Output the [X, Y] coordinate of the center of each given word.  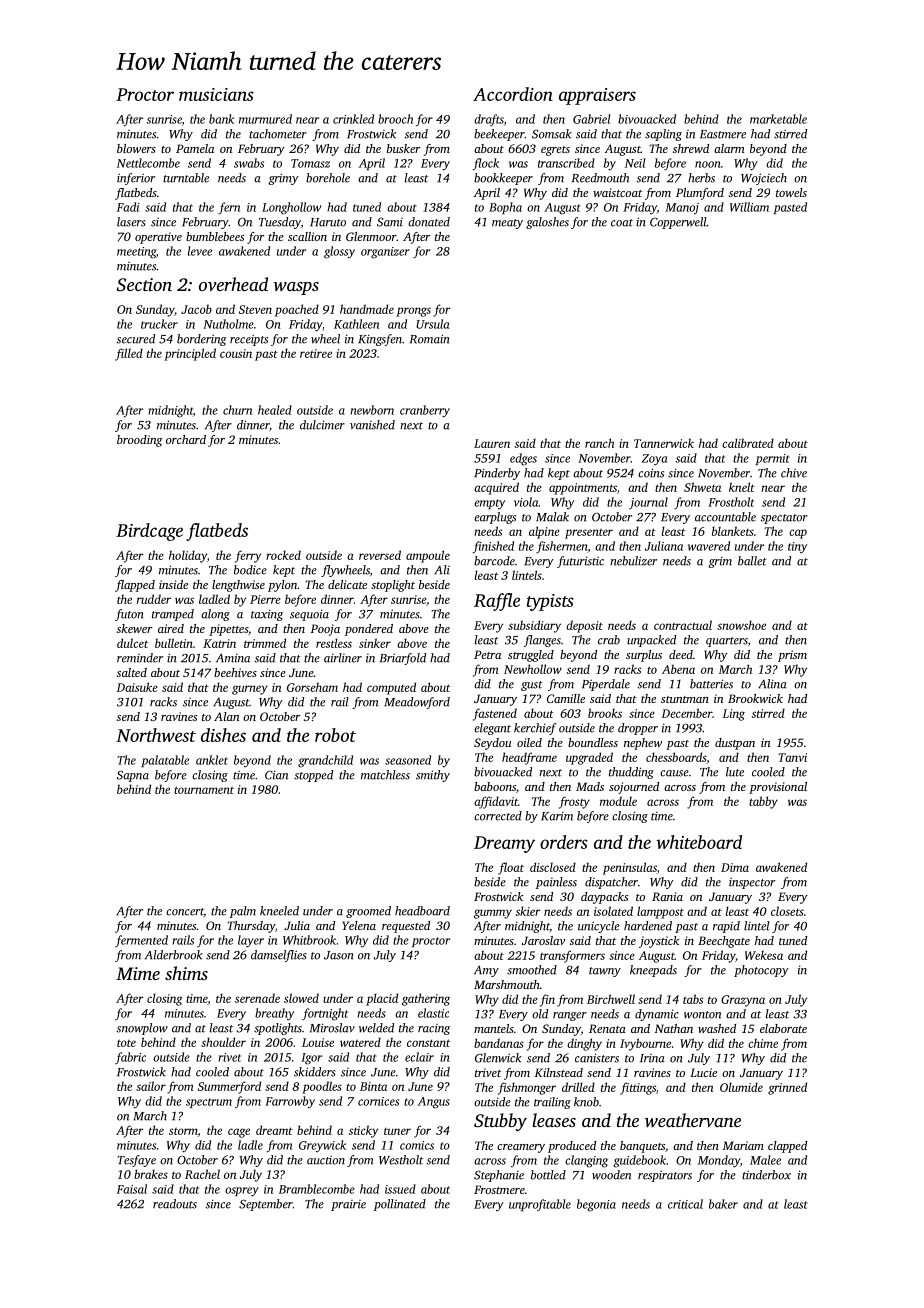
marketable [778, 119]
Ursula [432, 324]
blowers [136, 148]
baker [723, 1204]
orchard [186, 439]
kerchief [535, 729]
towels [791, 192]
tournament [204, 790]
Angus [434, 1103]
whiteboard [699, 842]
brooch [395, 119]
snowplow [142, 1029]
